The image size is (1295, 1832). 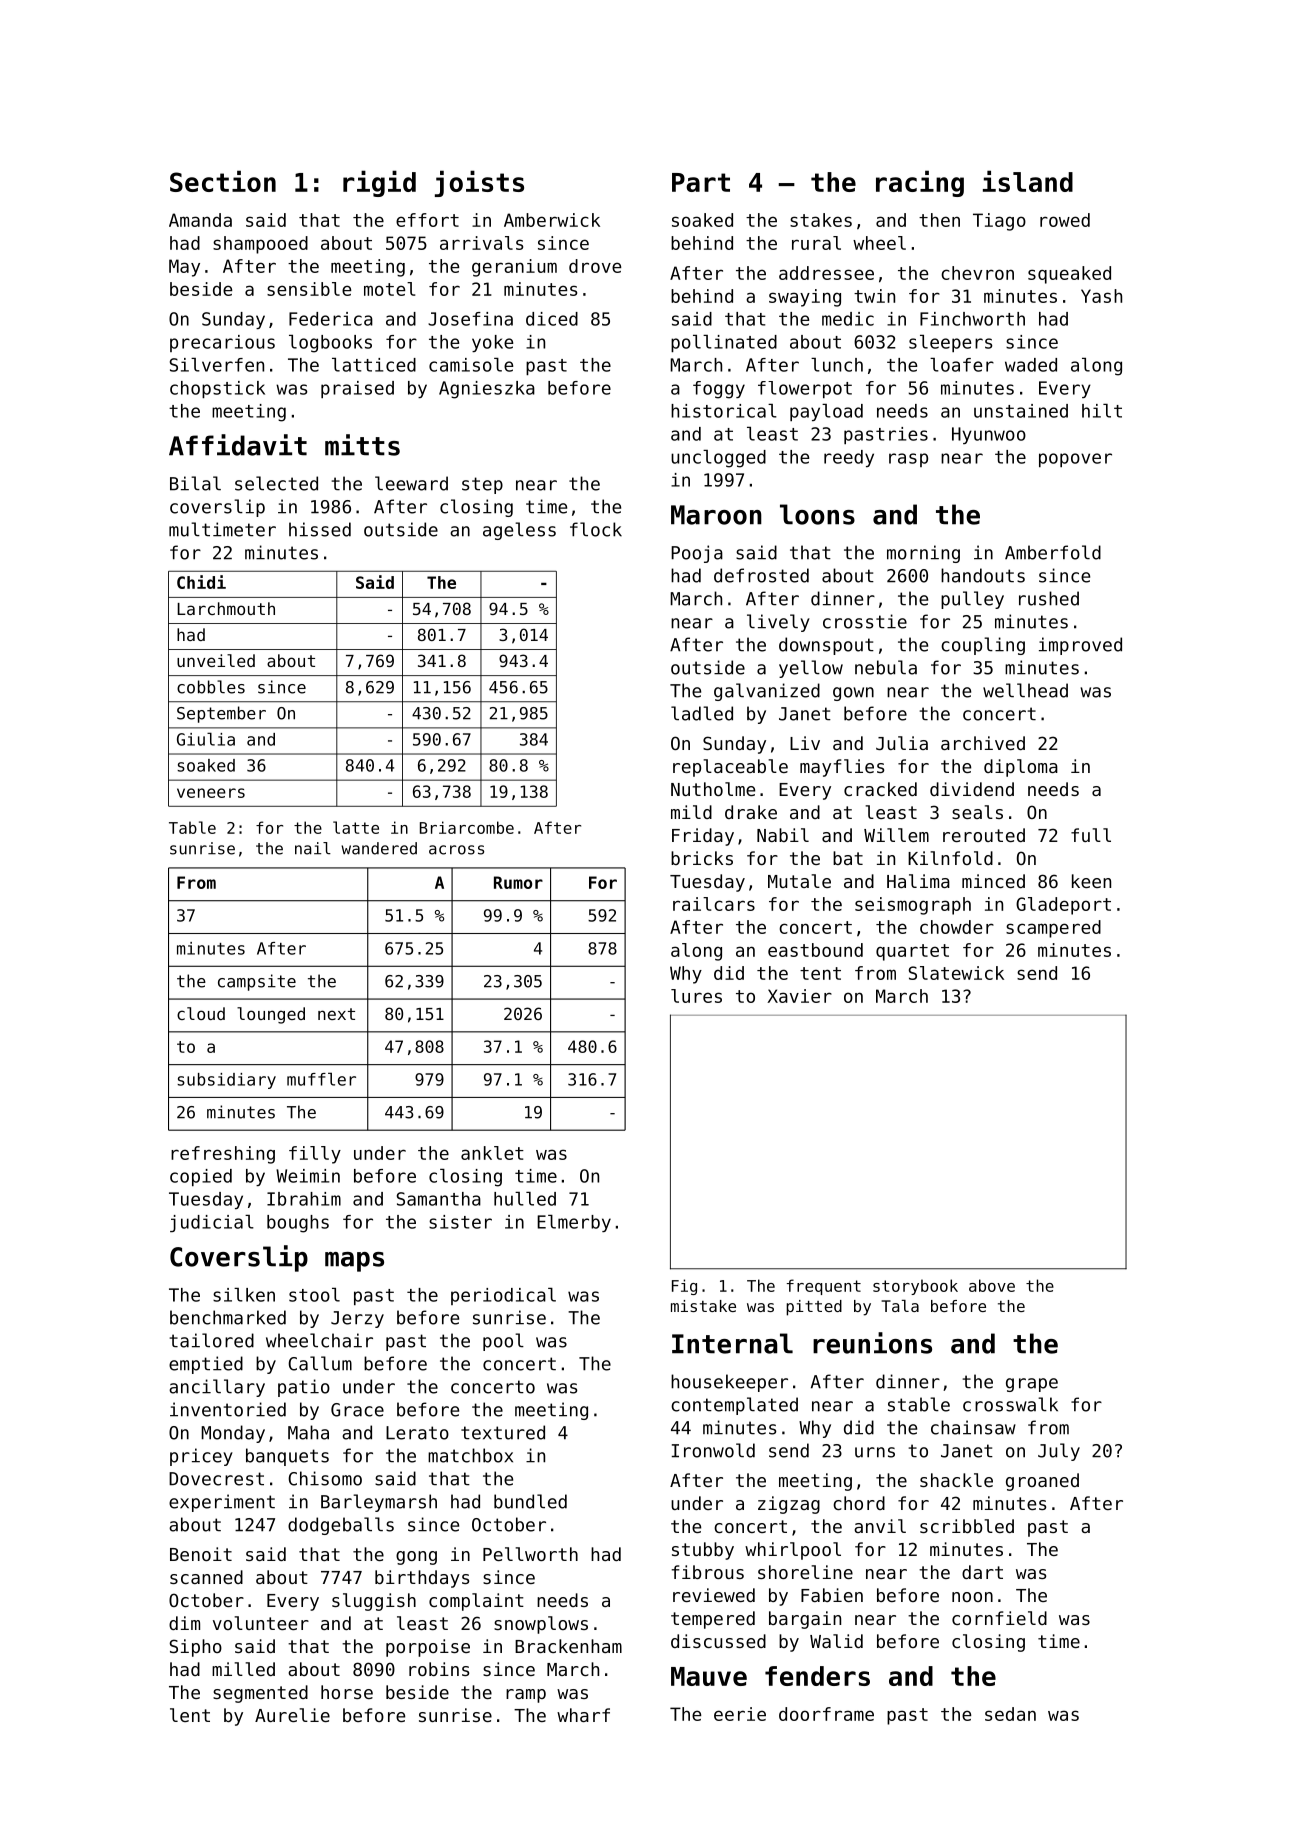 I want to click on emptied, so click(x=206, y=1365).
